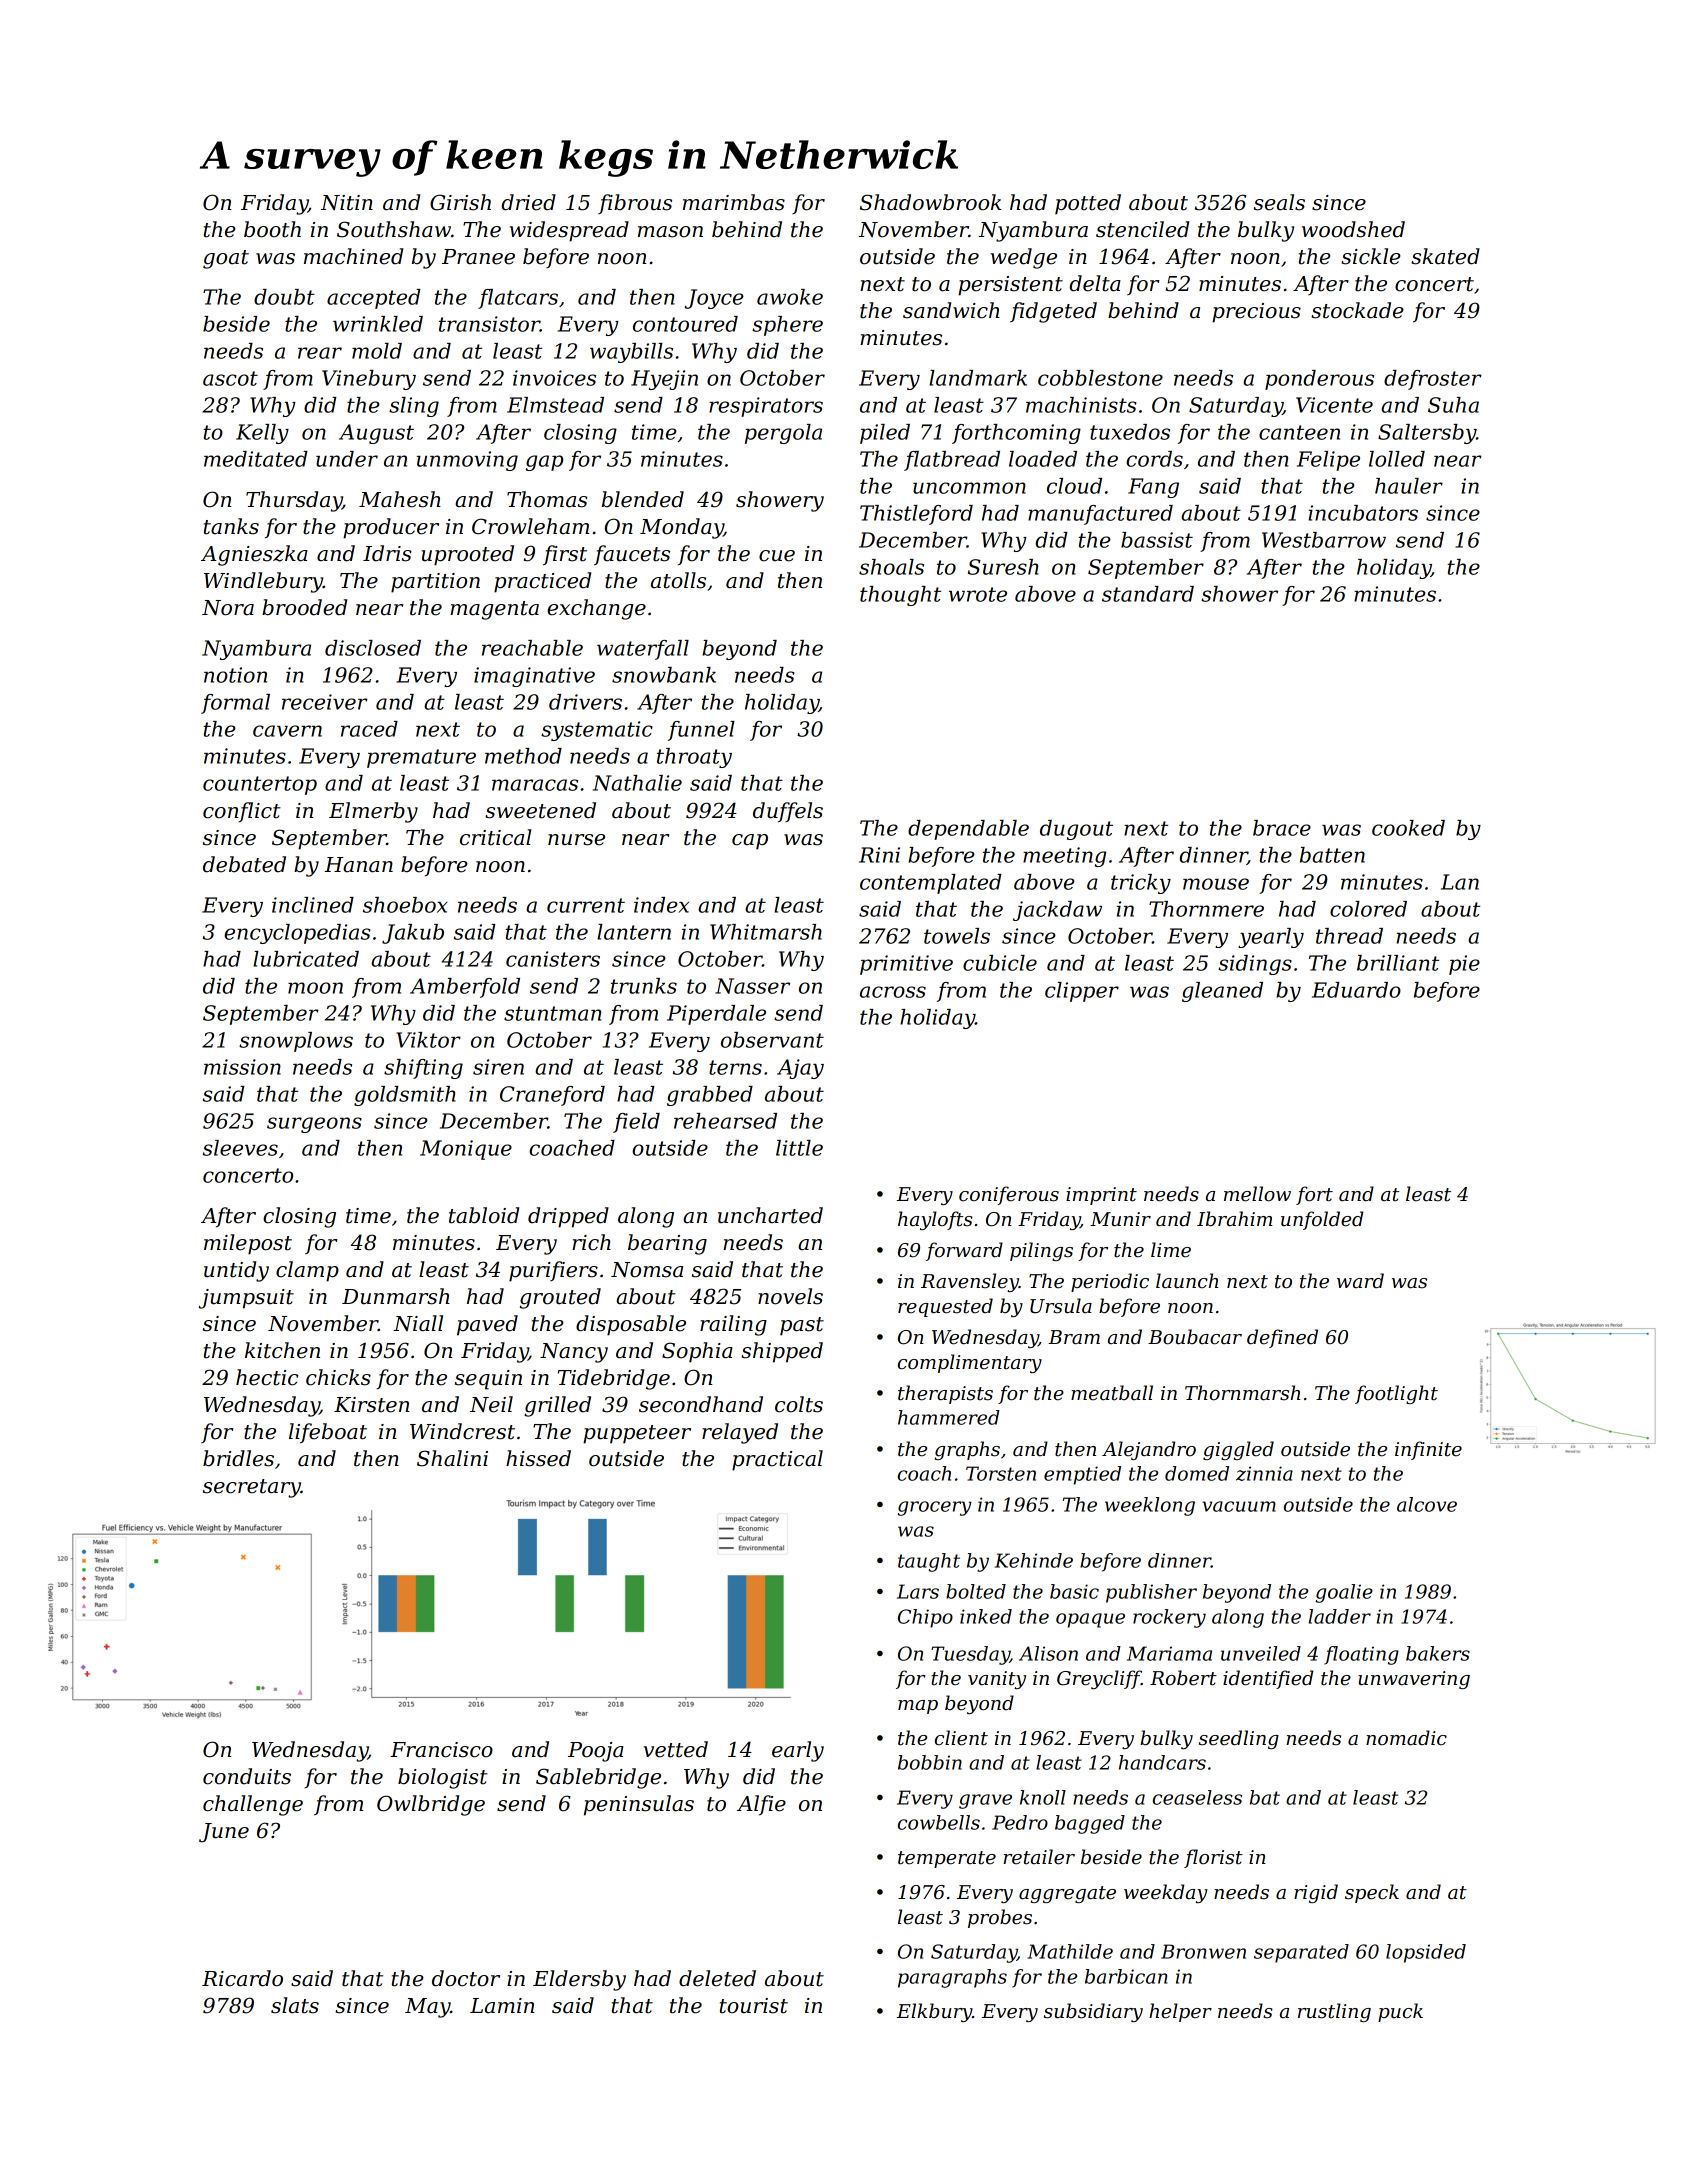 The image size is (1683, 2178). I want to click on brace, so click(1282, 828).
